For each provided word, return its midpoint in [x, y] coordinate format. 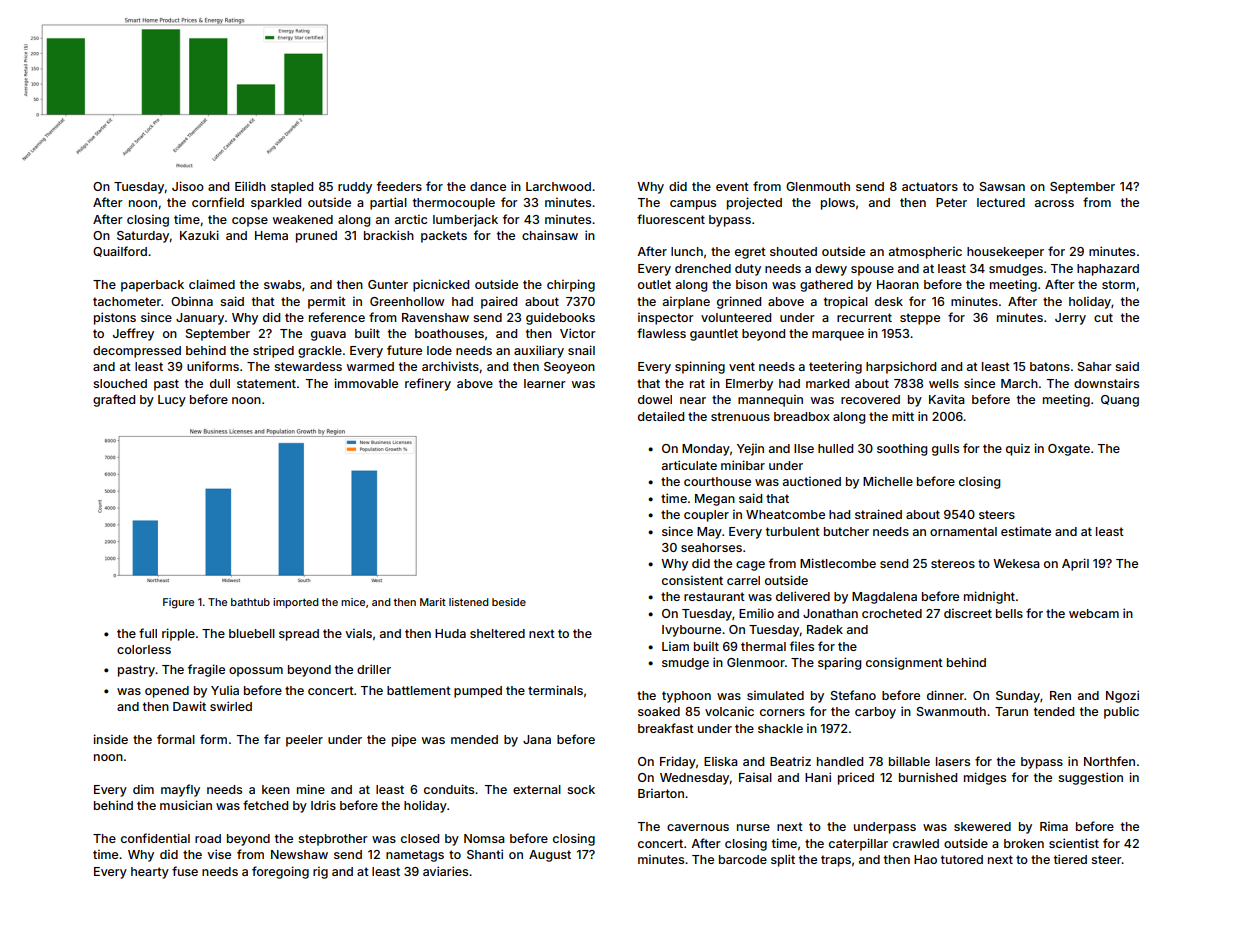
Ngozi [1122, 696]
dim [143, 789]
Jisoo [188, 186]
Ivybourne [691, 631]
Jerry [1070, 319]
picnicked [441, 285]
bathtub [250, 602]
